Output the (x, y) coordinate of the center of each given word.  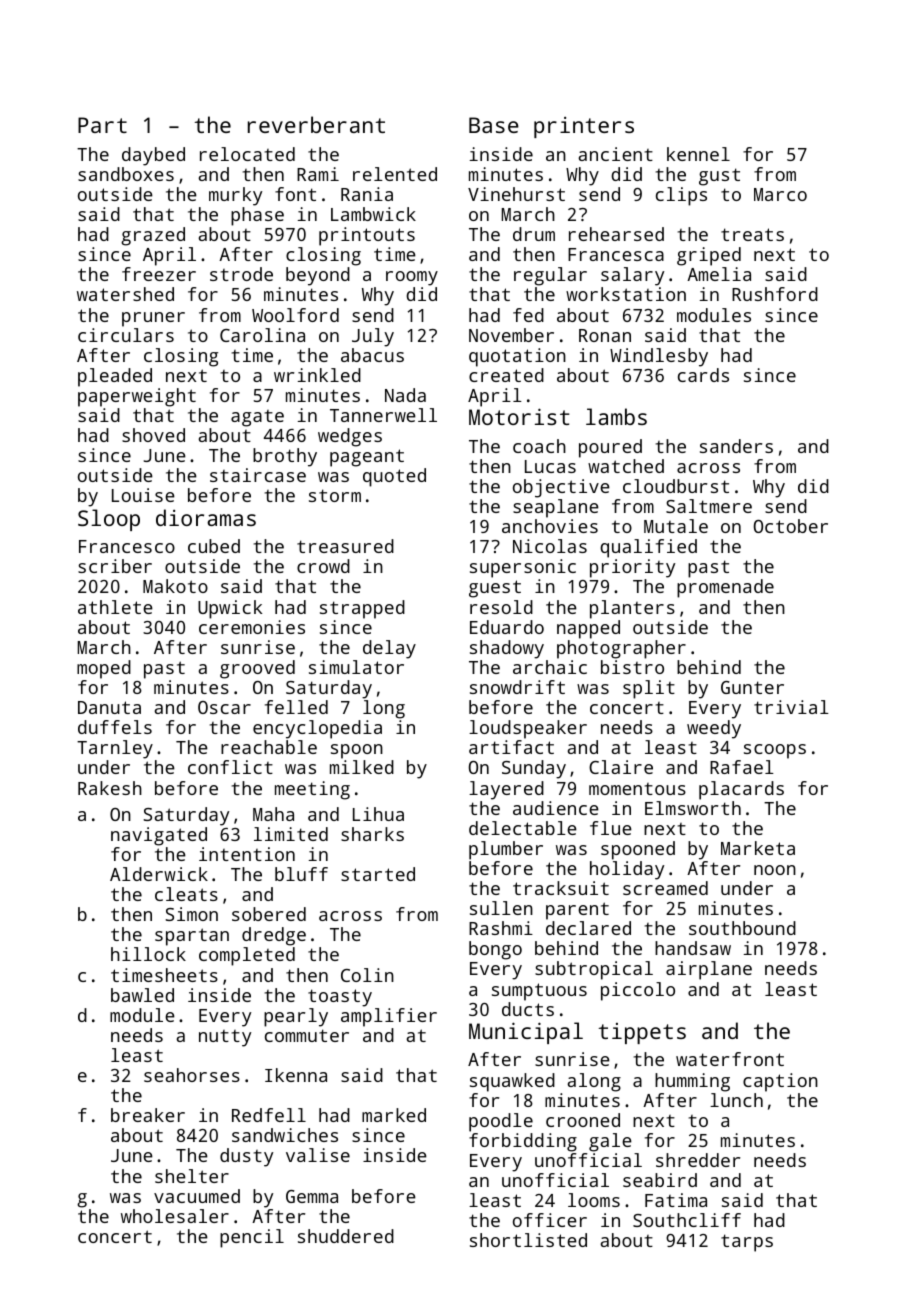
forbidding (523, 1142)
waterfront (730, 1059)
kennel (698, 154)
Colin (367, 975)
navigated (159, 836)
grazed (153, 236)
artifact (511, 747)
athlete (115, 607)
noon (775, 870)
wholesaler (175, 1216)
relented (395, 174)
